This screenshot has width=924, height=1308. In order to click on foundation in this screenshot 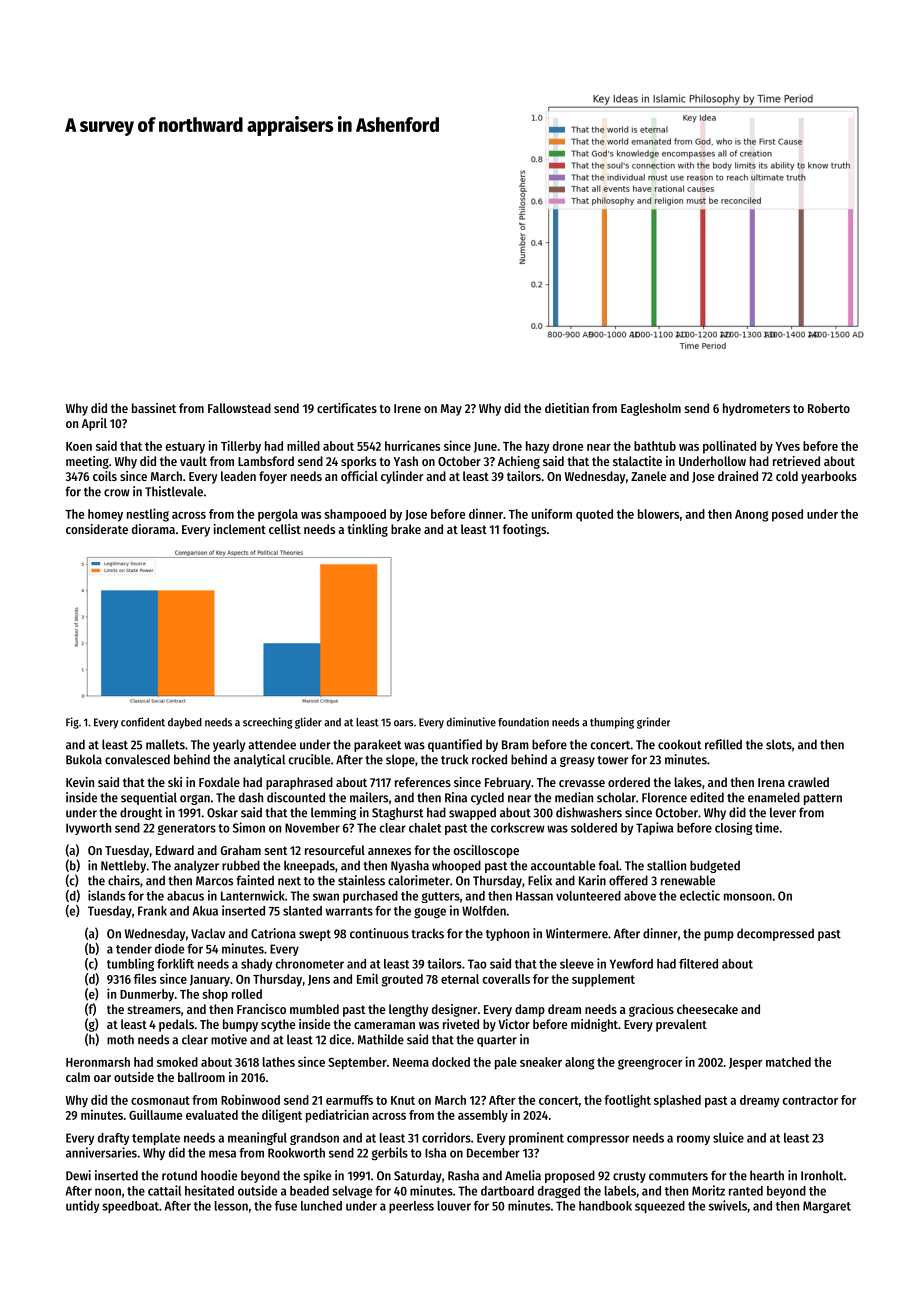, I will do `click(523, 722)`.
